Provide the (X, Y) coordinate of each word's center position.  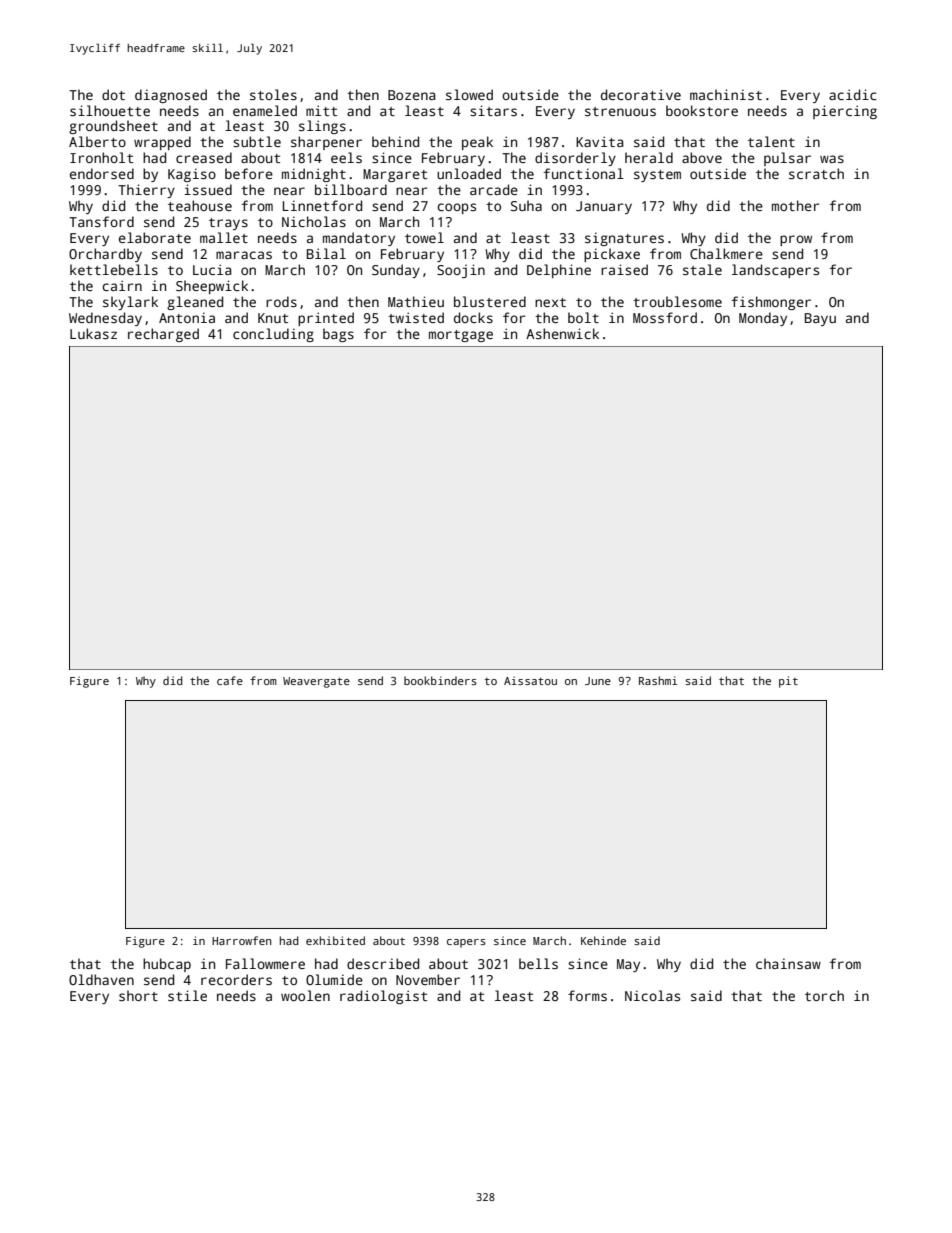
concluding (273, 335)
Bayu (820, 319)
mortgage (461, 336)
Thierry (146, 191)
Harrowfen (242, 940)
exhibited (335, 940)
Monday (763, 319)
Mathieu (416, 301)
